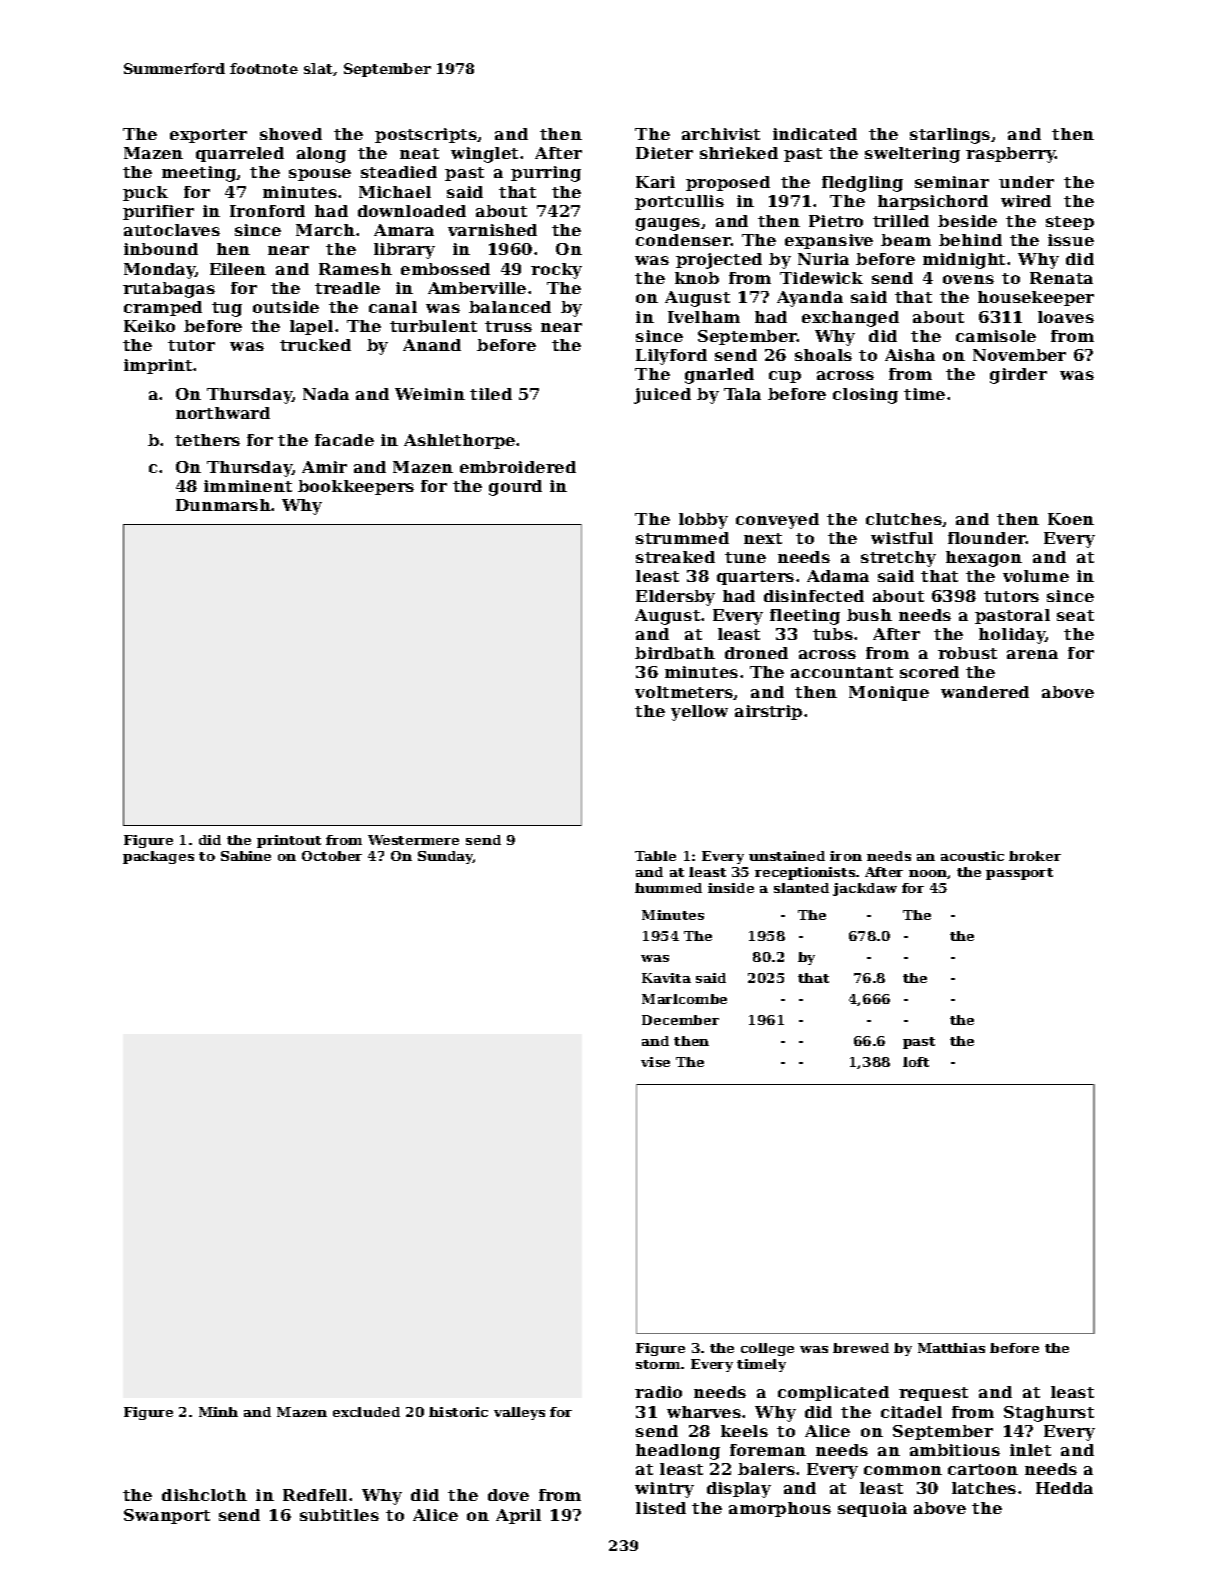  What do you see at coordinates (889, 693) in the screenshot?
I see `Monique` at bounding box center [889, 693].
